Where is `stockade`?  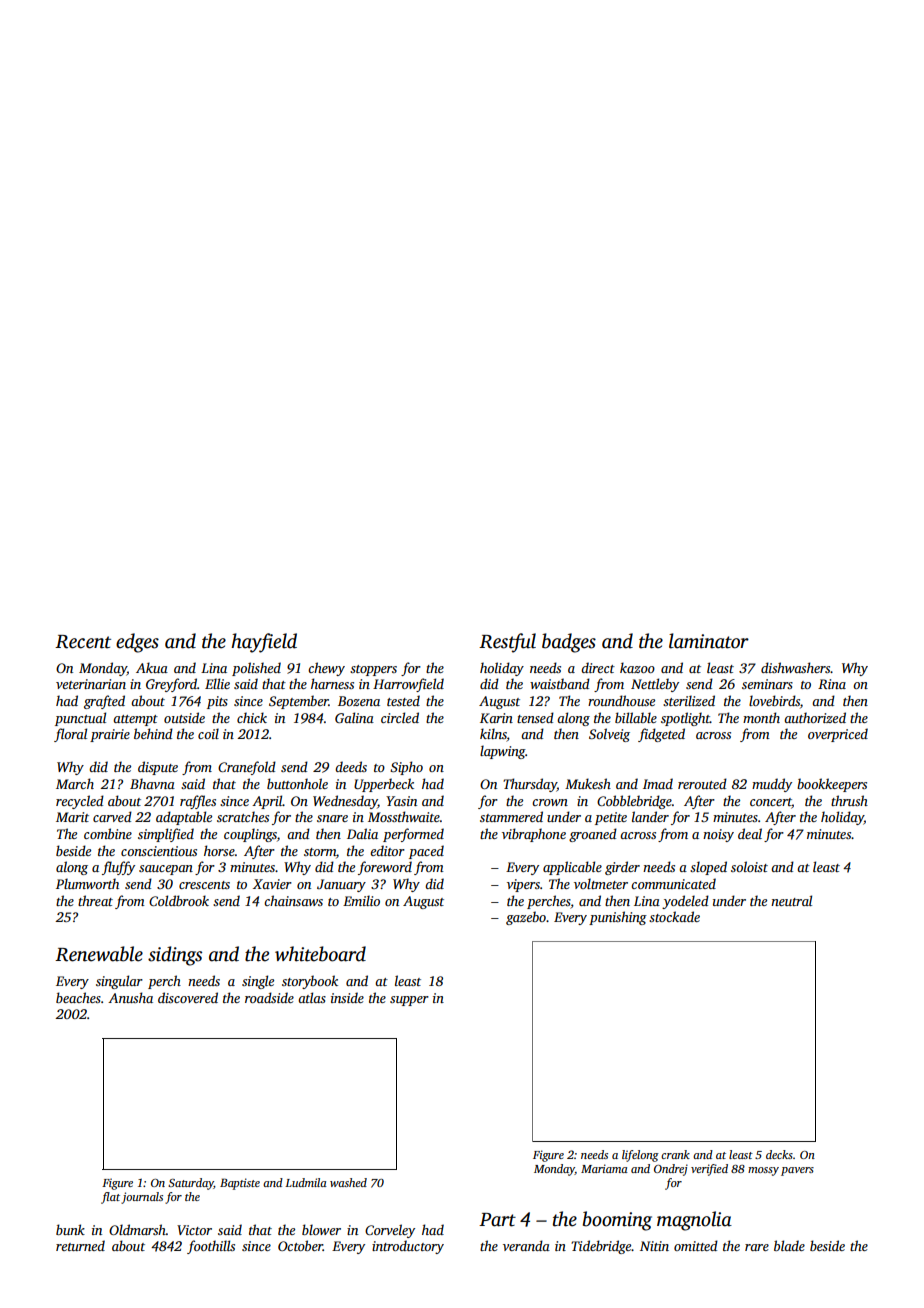
stockade is located at coordinates (674, 916).
